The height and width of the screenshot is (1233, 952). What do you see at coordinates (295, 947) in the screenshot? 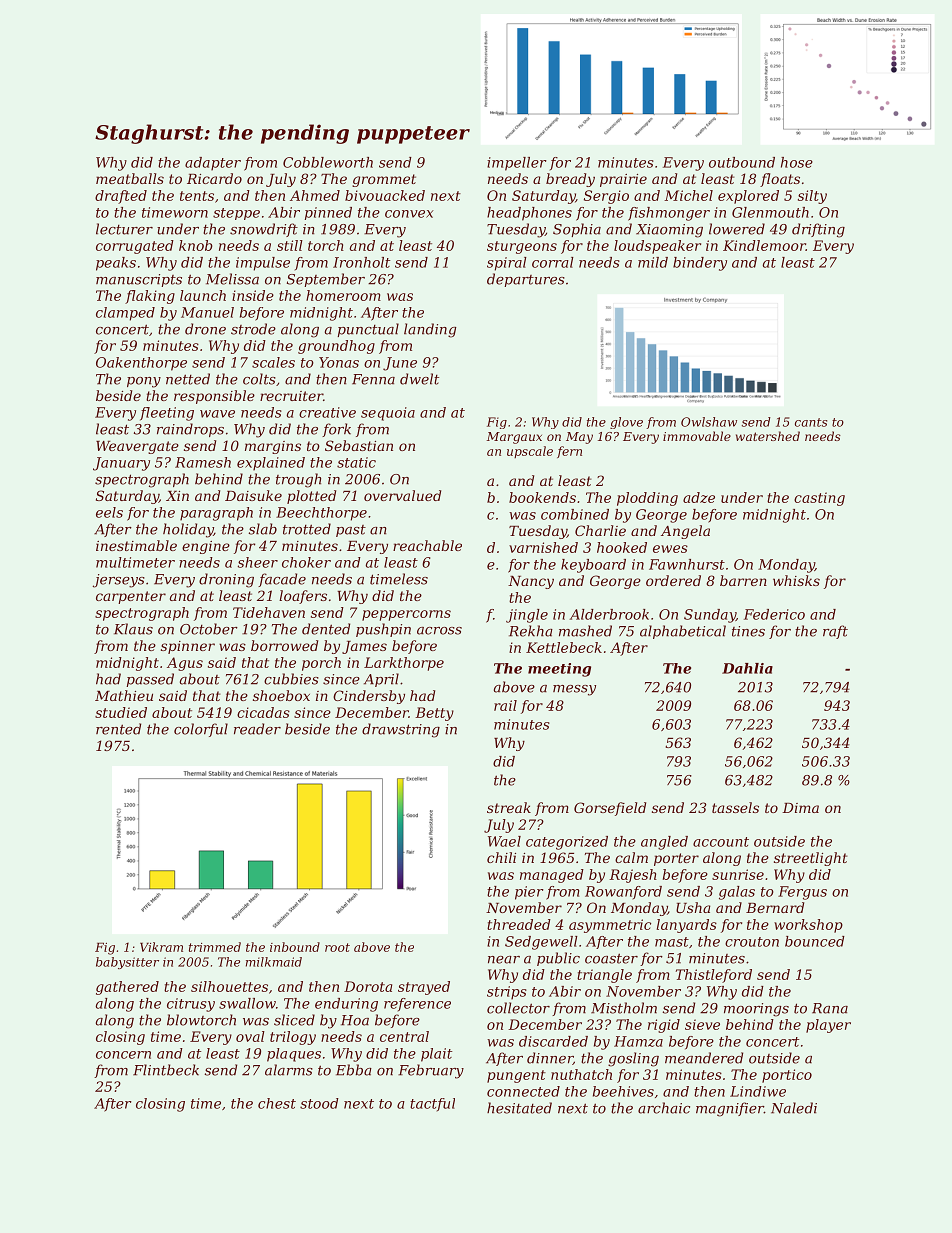
I see `inbound` at bounding box center [295, 947].
